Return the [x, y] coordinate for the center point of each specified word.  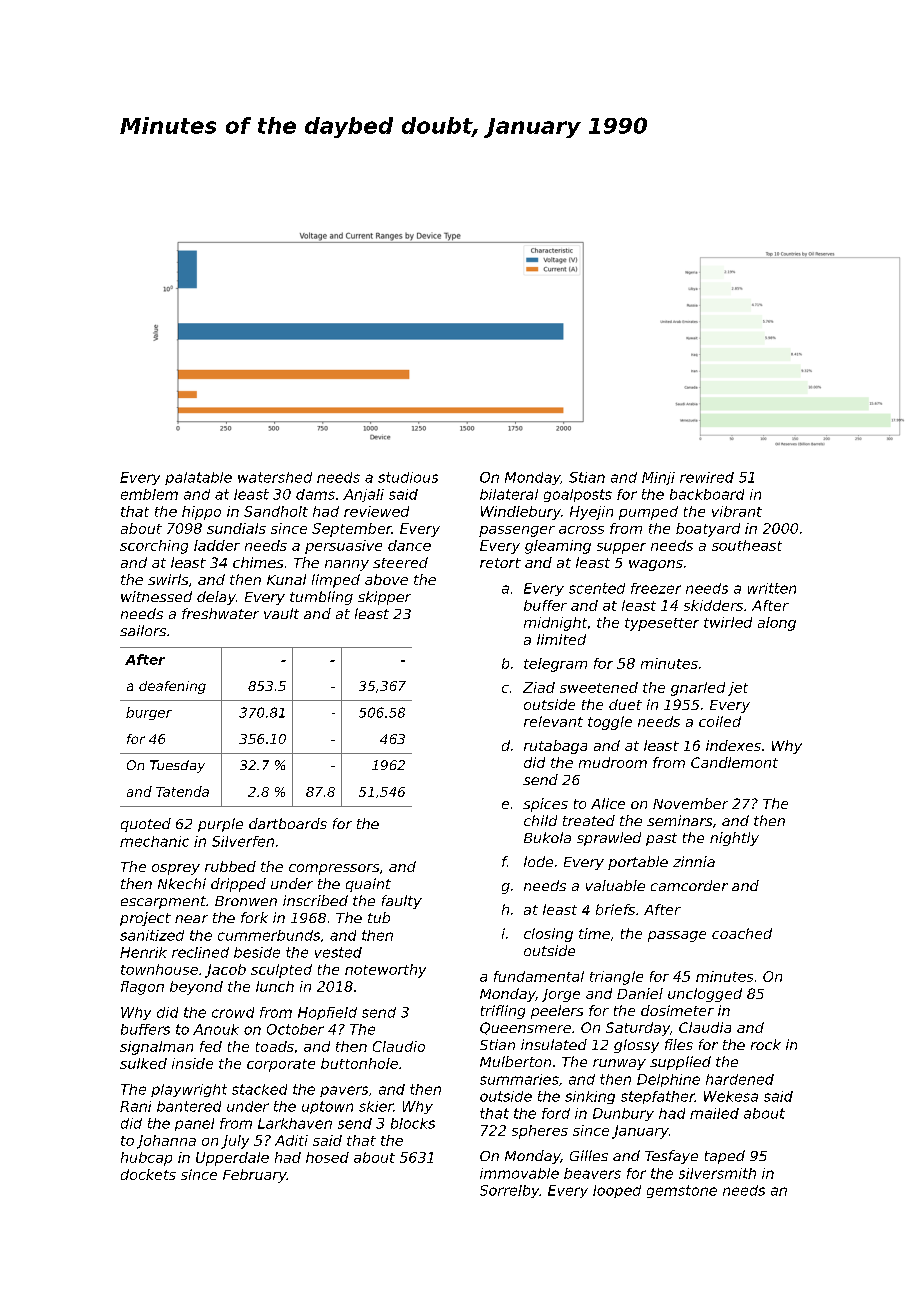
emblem [149, 494]
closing [548, 935]
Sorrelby [509, 1191]
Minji [658, 478]
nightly [734, 839]
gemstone [682, 1191]
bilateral [509, 494]
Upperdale [232, 1159]
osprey [176, 869]
